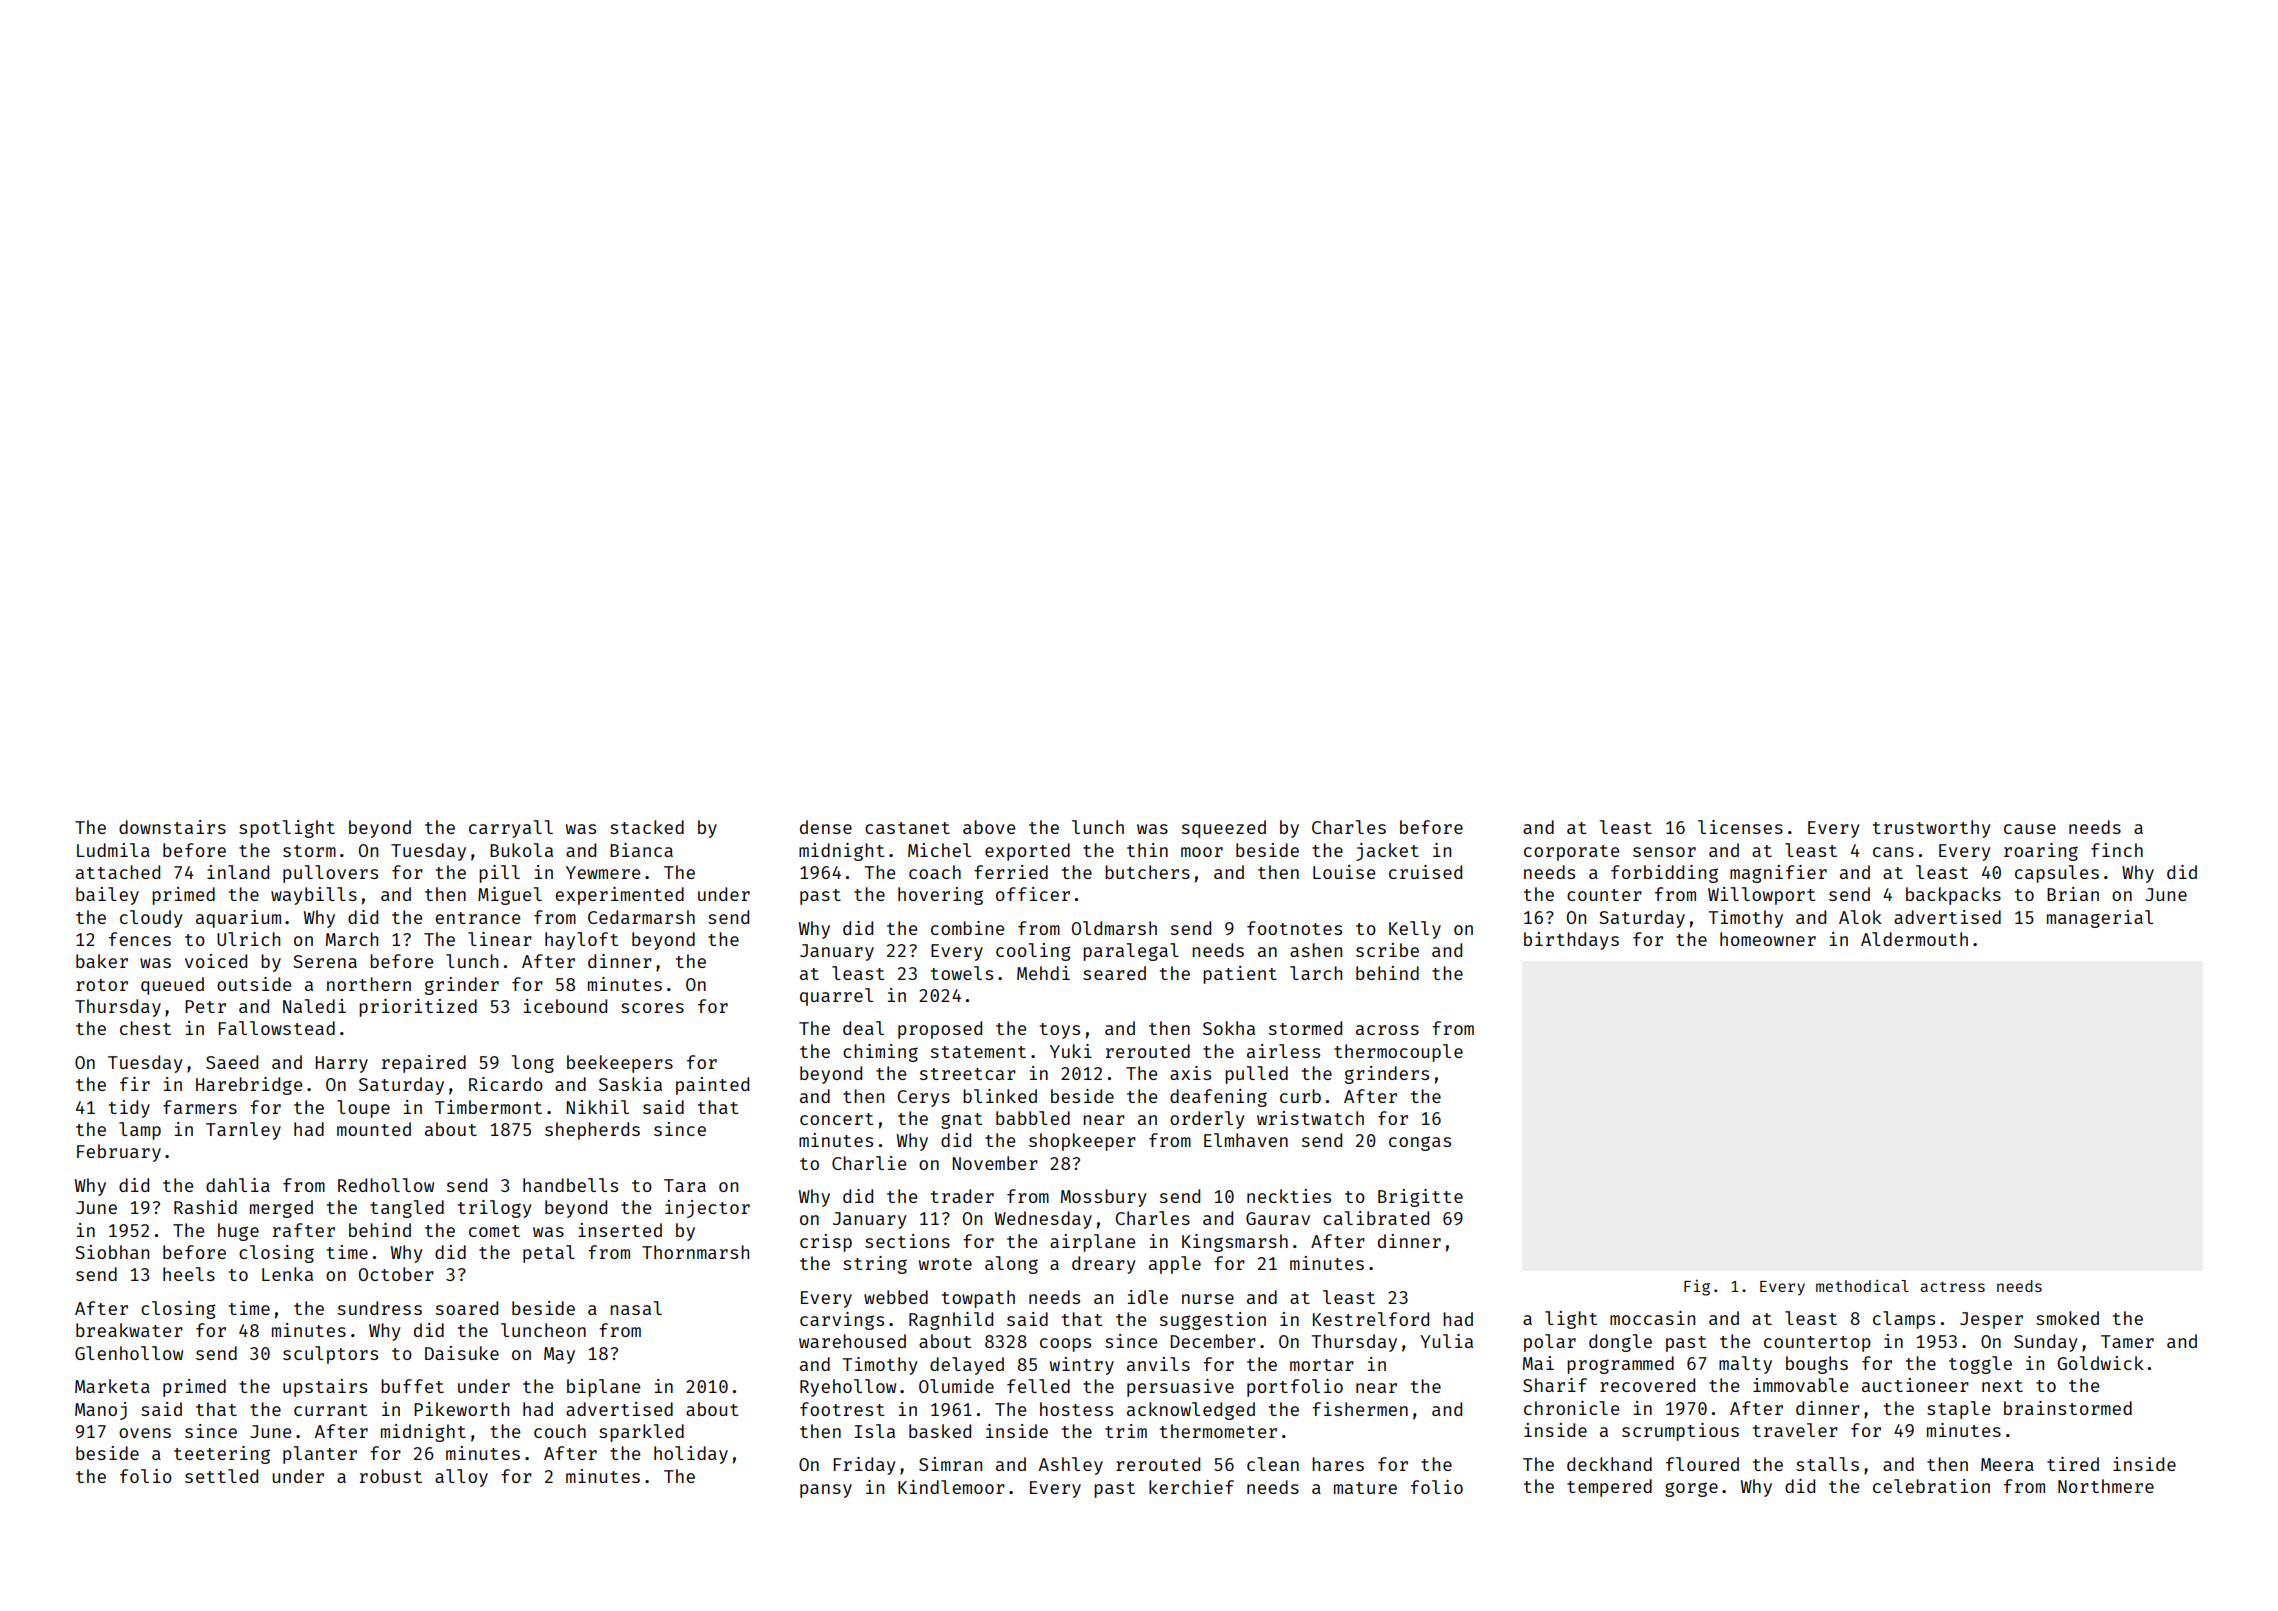  What do you see at coordinates (2100, 919) in the screenshot?
I see `managerial` at bounding box center [2100, 919].
